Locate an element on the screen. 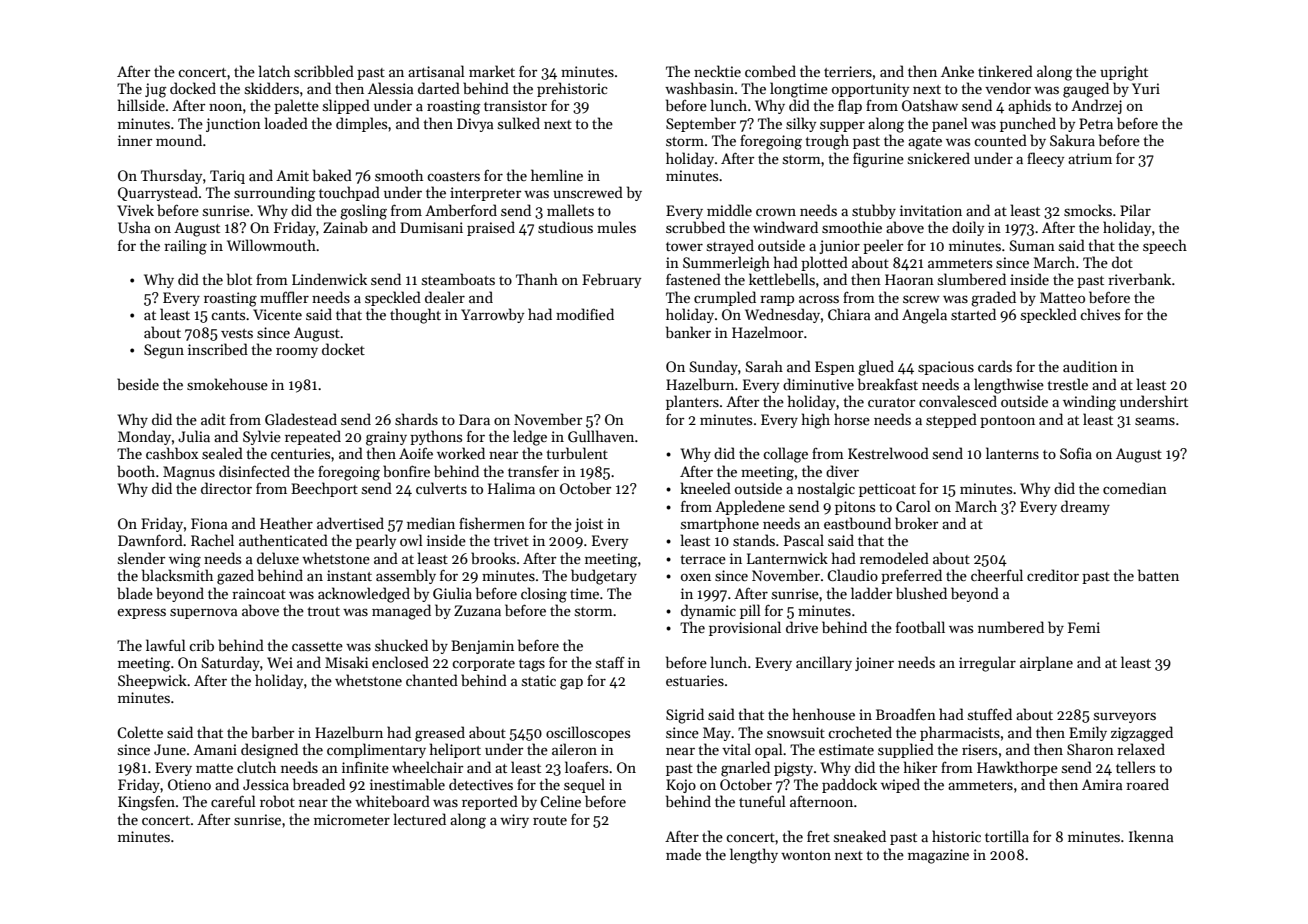 The width and height of the screenshot is (1308, 924). upright is located at coordinates (1124, 73).
